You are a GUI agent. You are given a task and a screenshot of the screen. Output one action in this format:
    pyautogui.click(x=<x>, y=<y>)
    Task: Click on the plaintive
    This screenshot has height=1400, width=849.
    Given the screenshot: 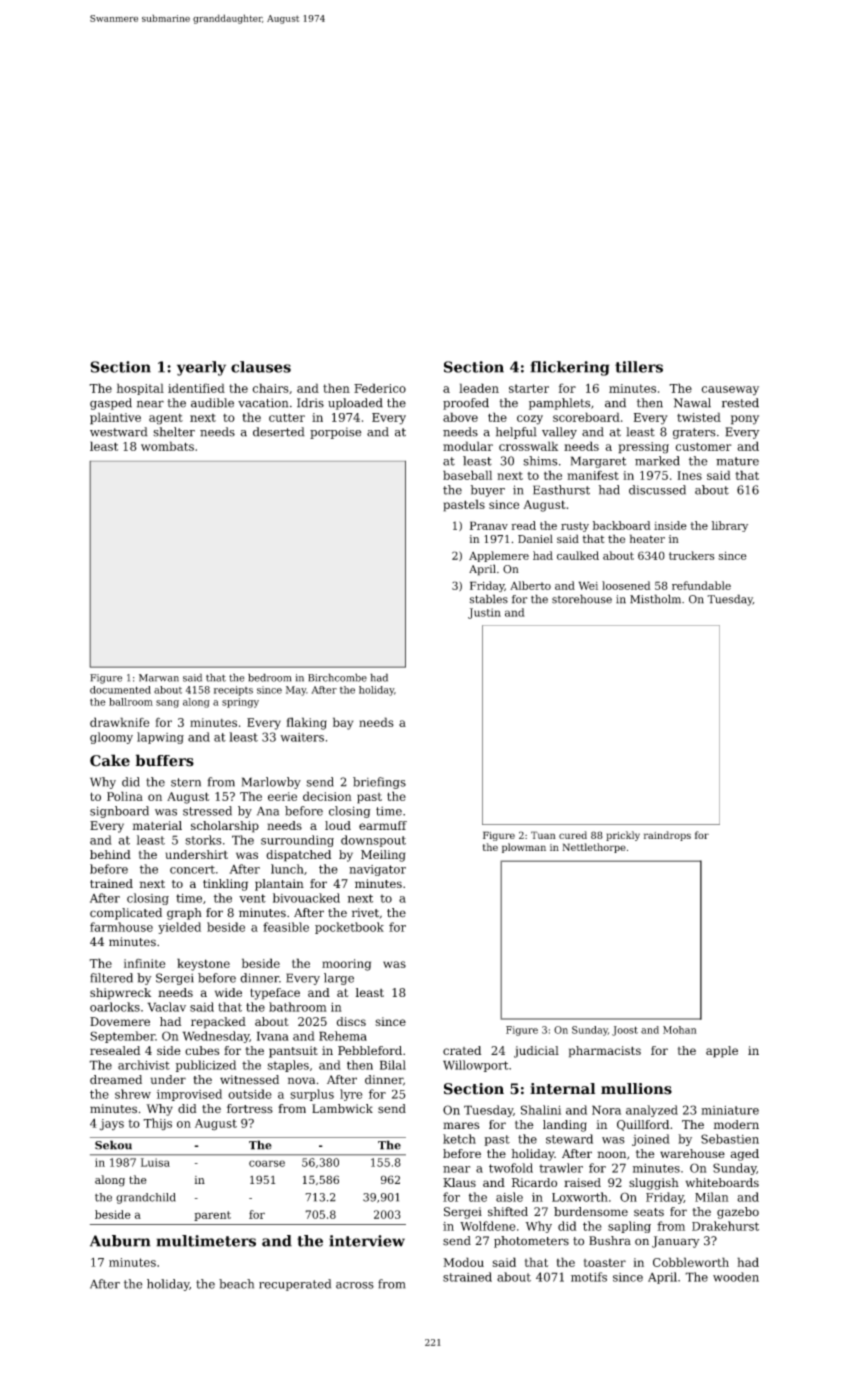 What is the action you would take?
    pyautogui.click(x=115, y=418)
